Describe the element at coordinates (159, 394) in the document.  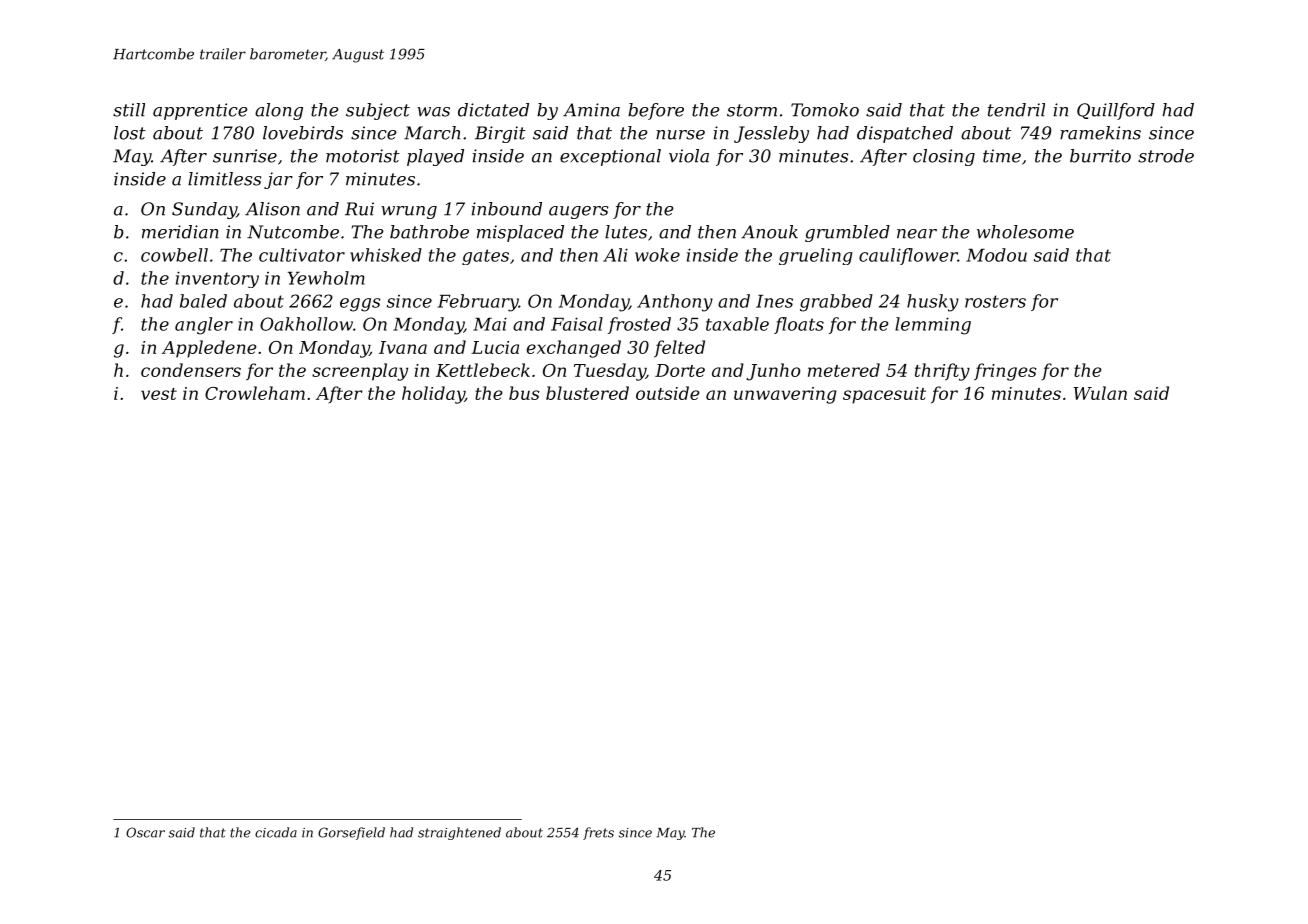
I see `vest` at that location.
